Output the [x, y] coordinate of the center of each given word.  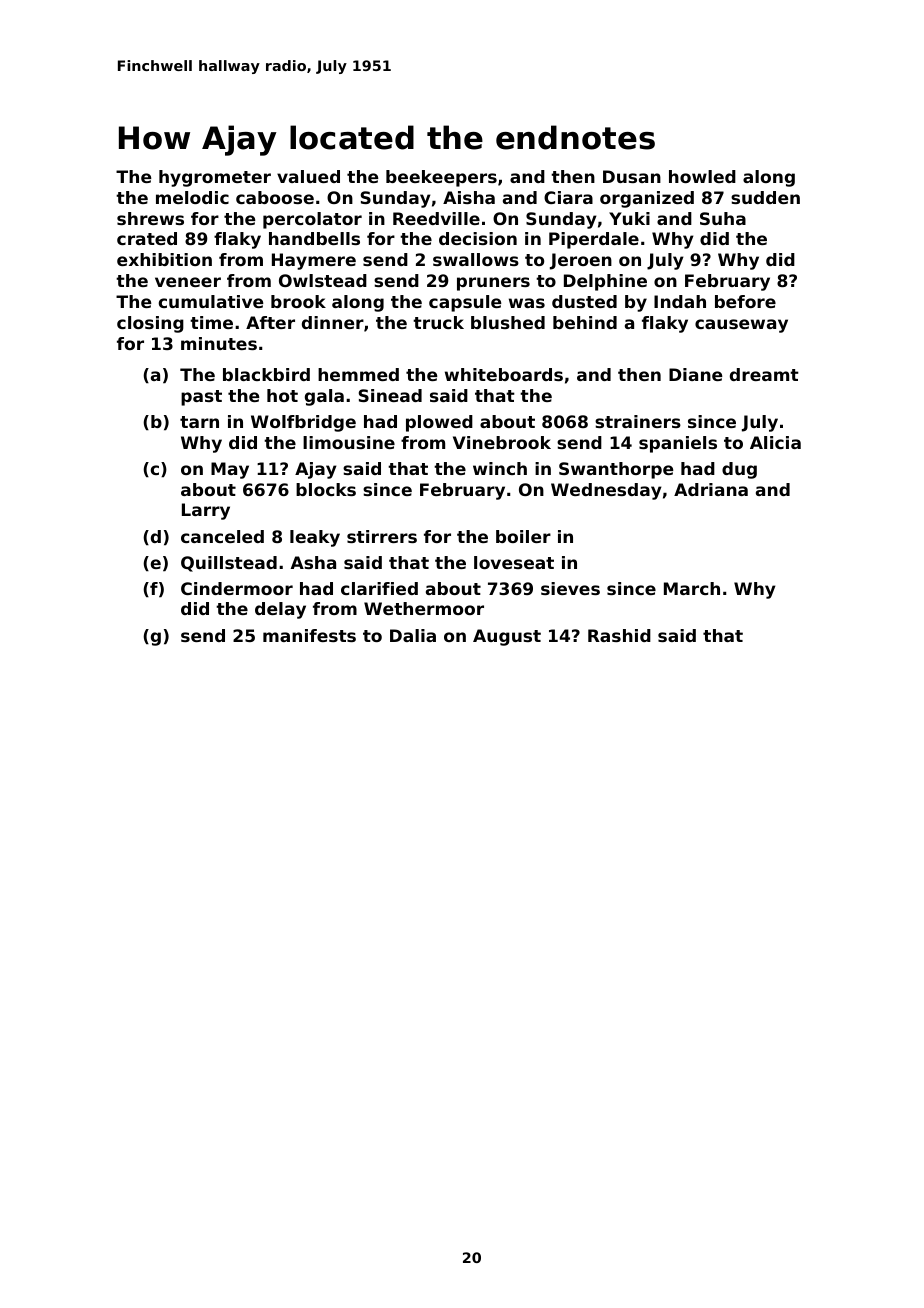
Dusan [632, 176]
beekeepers [441, 178]
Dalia [413, 635]
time [211, 322]
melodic [192, 197]
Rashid [619, 635]
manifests [309, 635]
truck [438, 322]
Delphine [605, 282]
